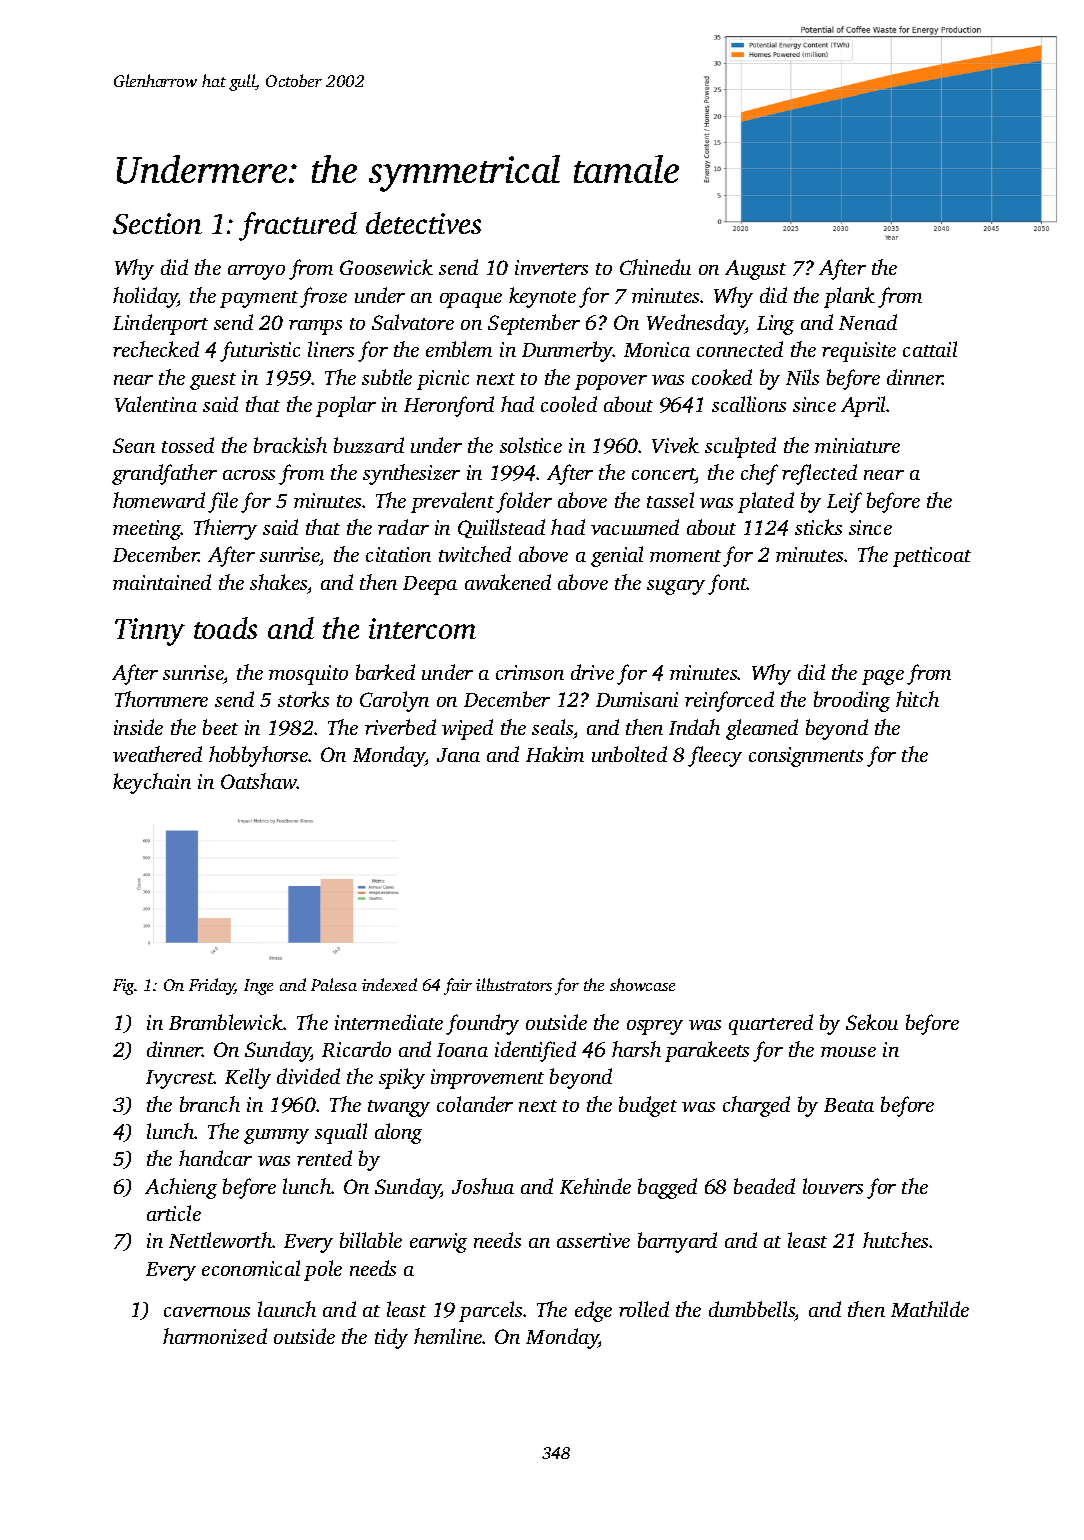 Image resolution: width=1084 pixels, height=1540 pixels. Describe the element at coordinates (324, 1158) in the screenshot. I see `rented` at that location.
